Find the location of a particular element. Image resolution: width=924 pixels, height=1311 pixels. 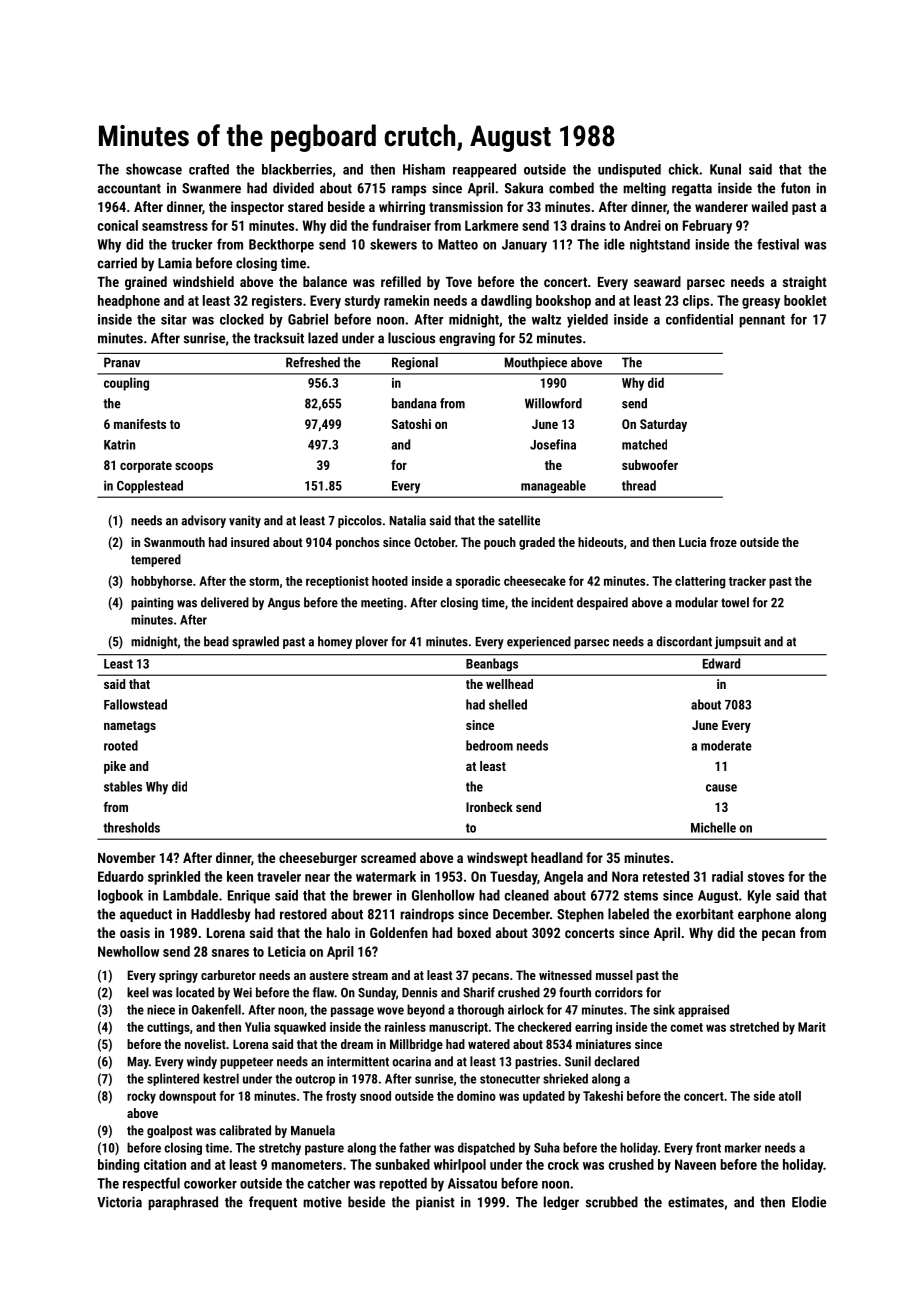

sprawled is located at coordinates (255, 642).
